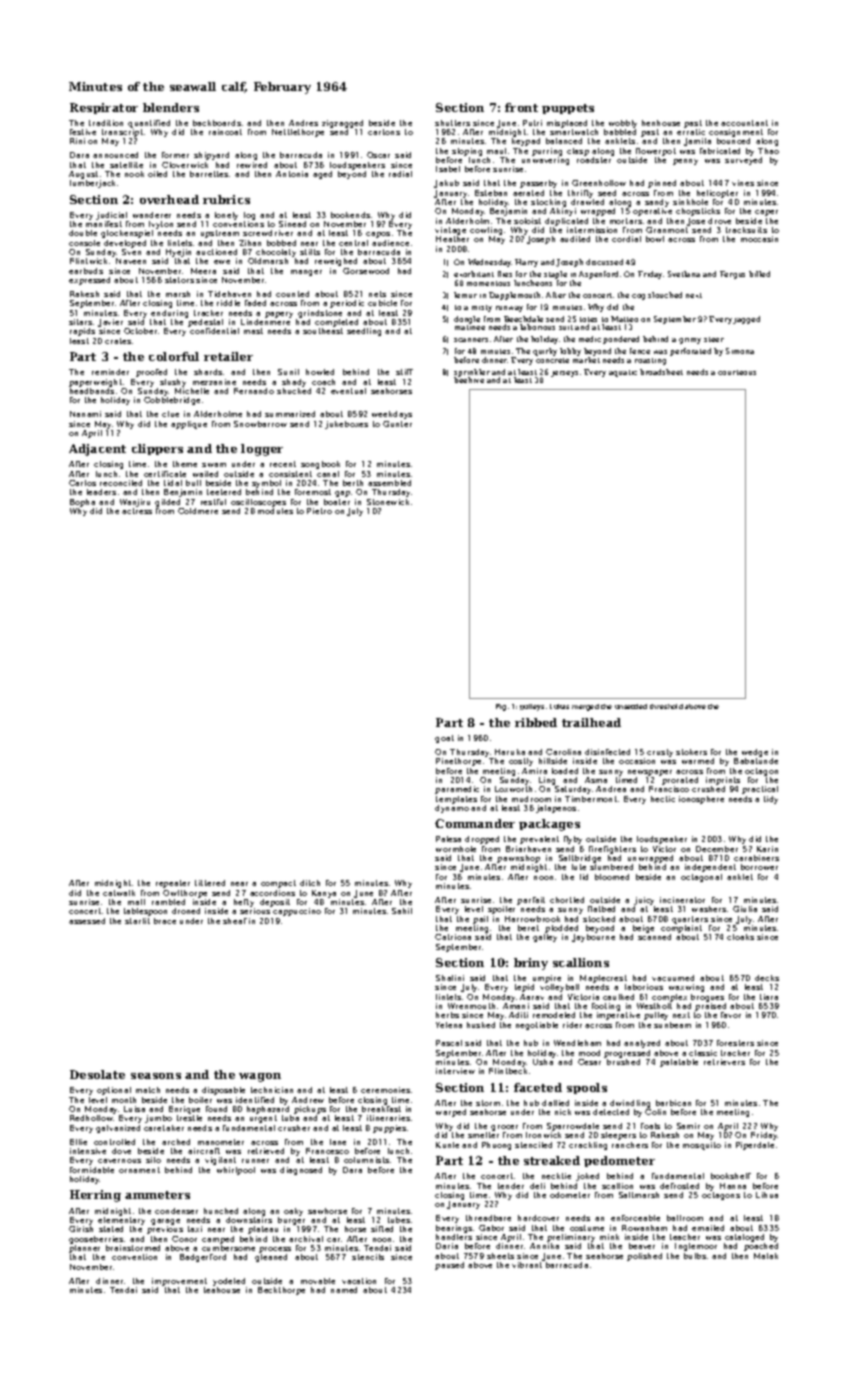  I want to click on repeater, so click(173, 884).
